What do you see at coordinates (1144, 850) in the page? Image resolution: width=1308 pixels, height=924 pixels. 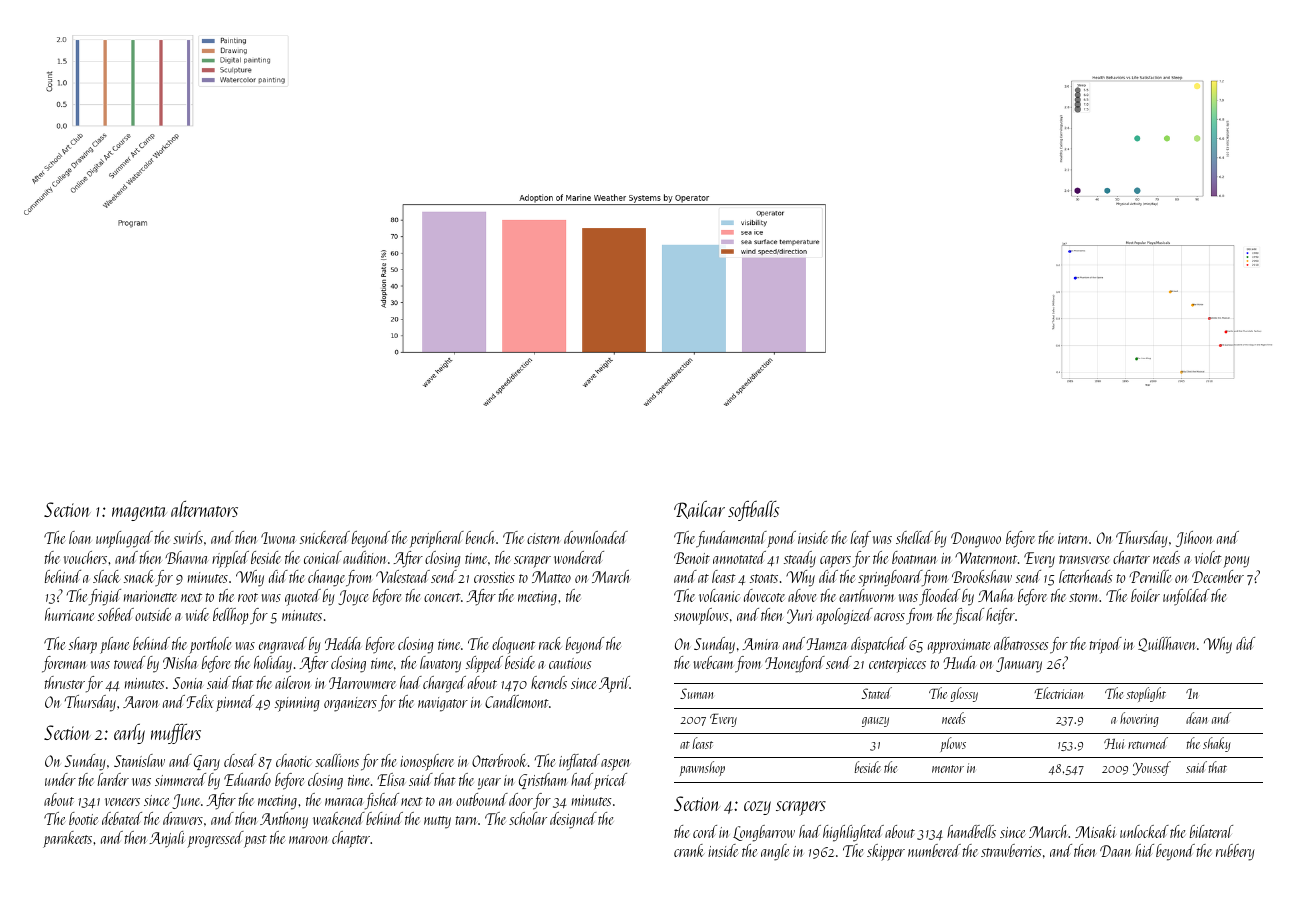 I see `hid` at bounding box center [1144, 850].
